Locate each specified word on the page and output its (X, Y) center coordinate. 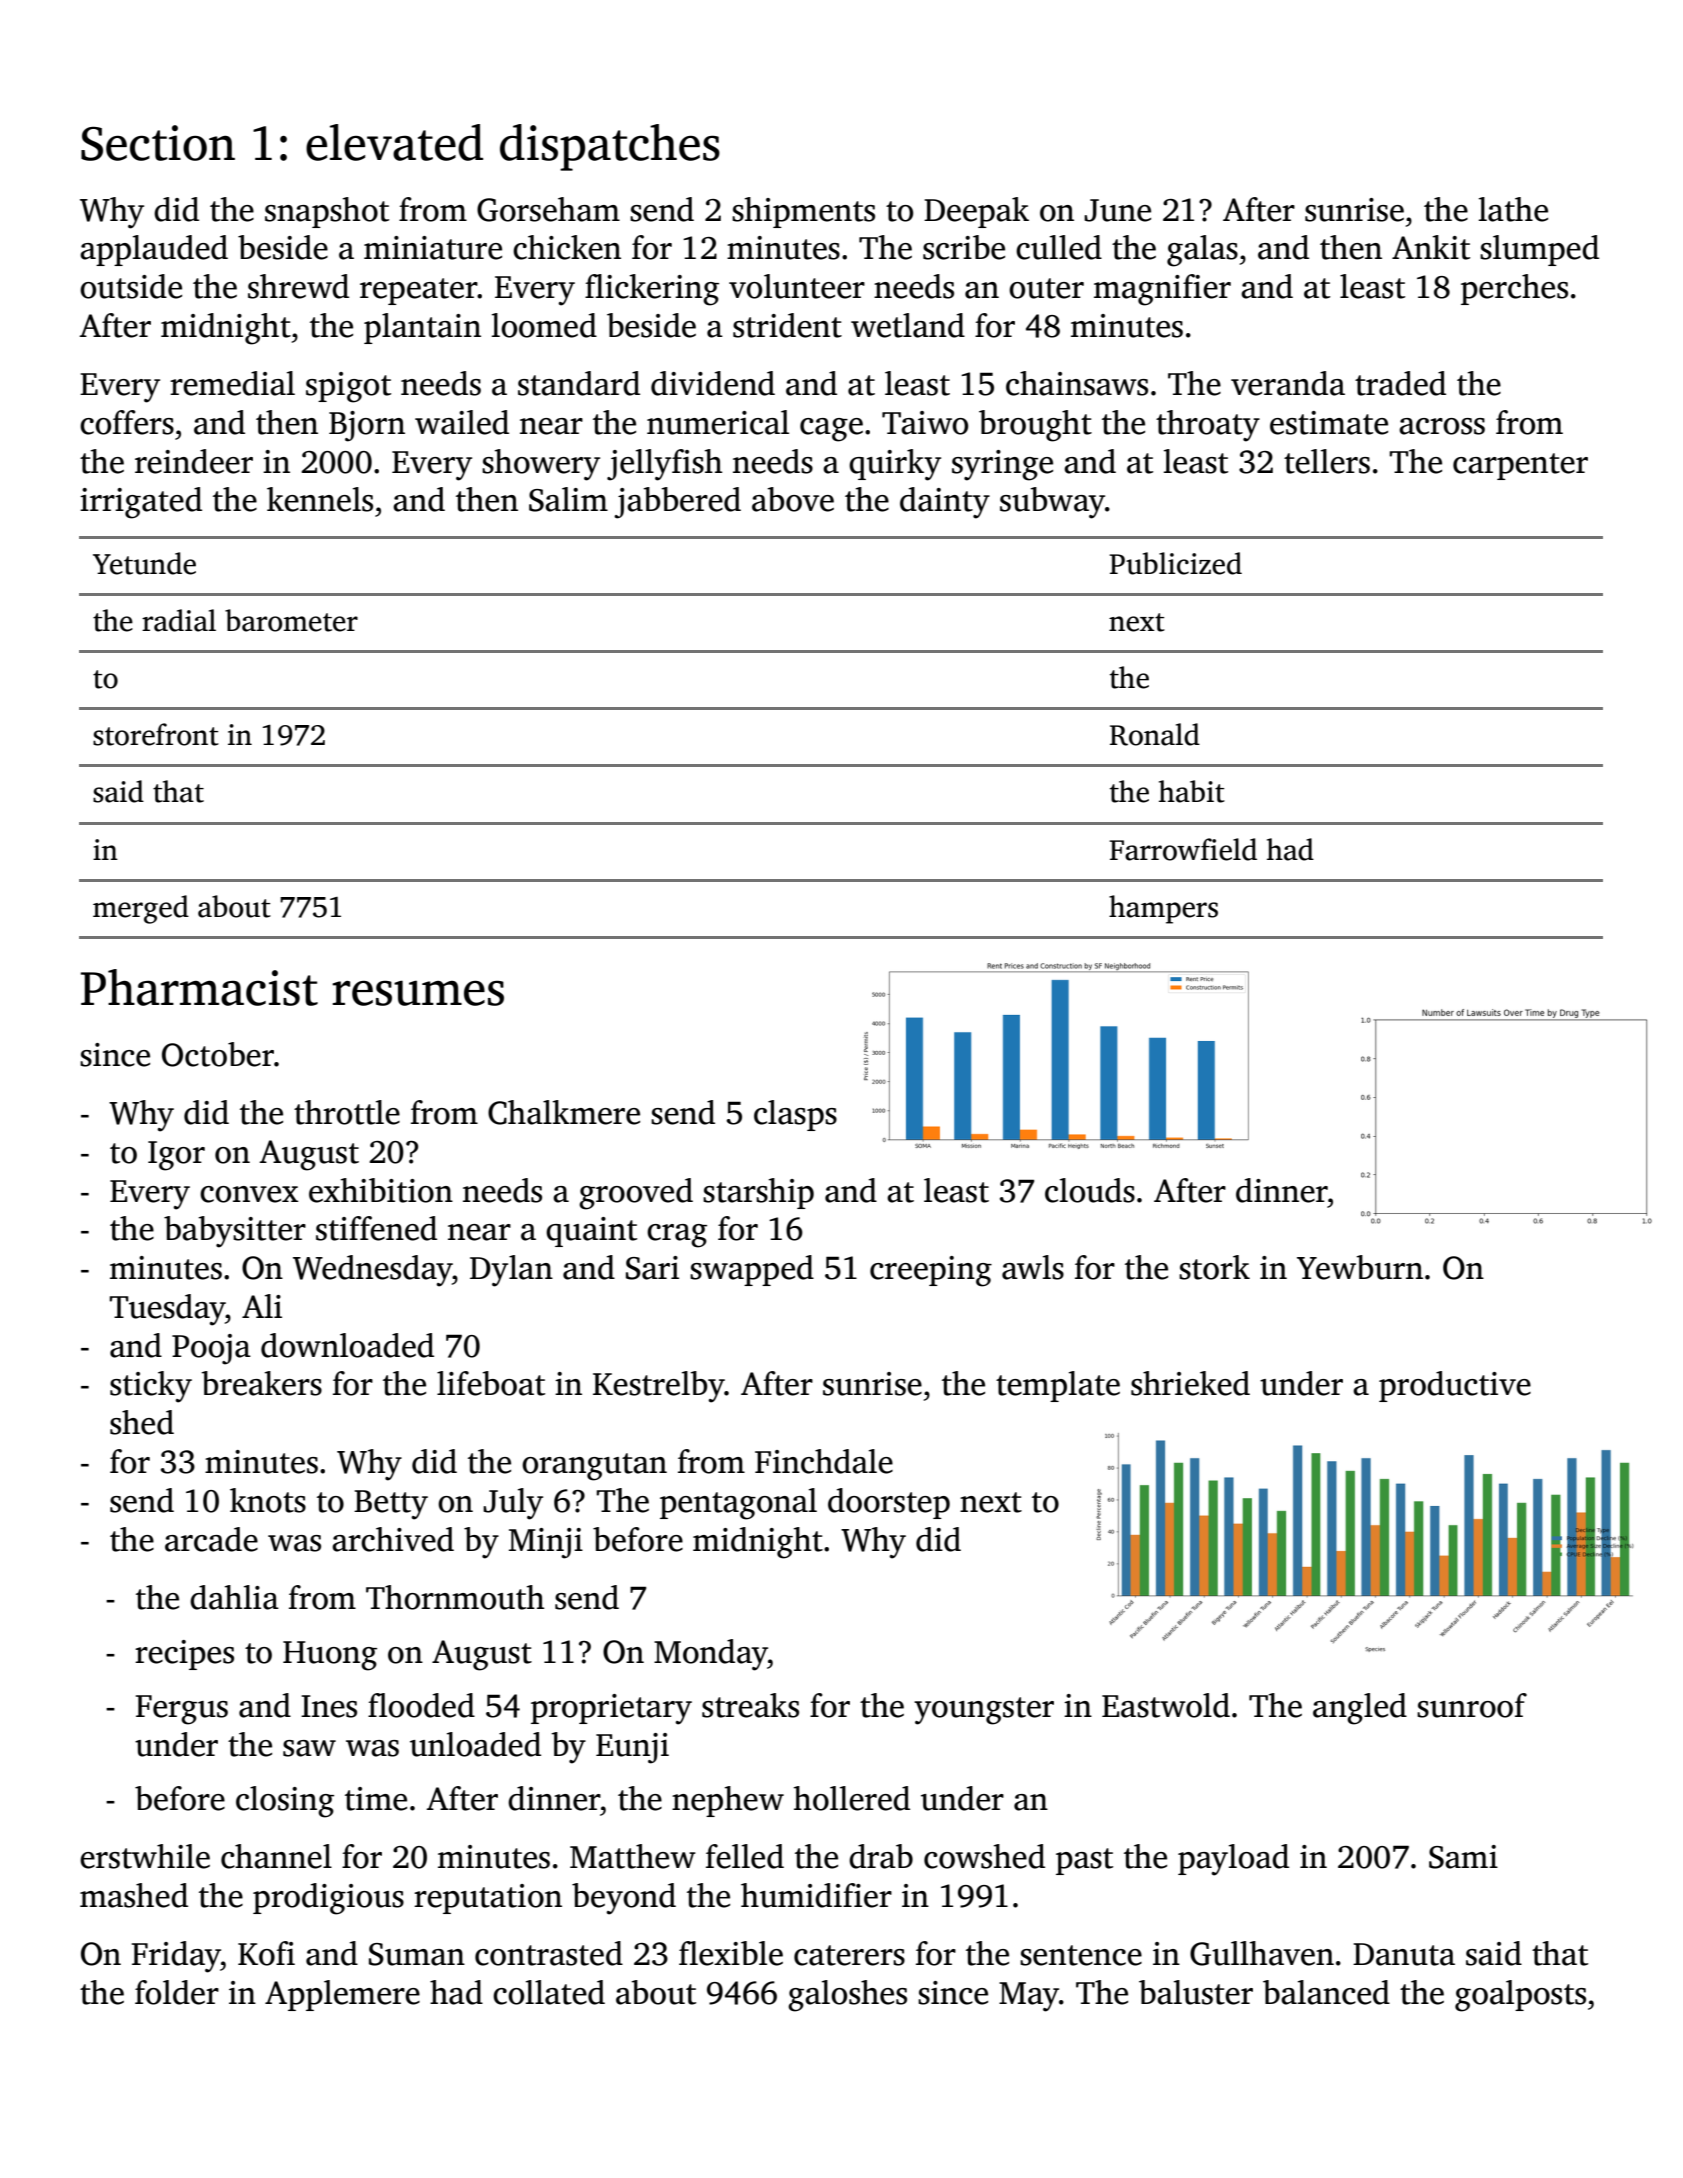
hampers (1163, 909)
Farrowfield (1183, 849)
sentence (1081, 1955)
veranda (1288, 383)
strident (787, 325)
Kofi (266, 1953)
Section (158, 143)
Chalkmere (564, 1112)
